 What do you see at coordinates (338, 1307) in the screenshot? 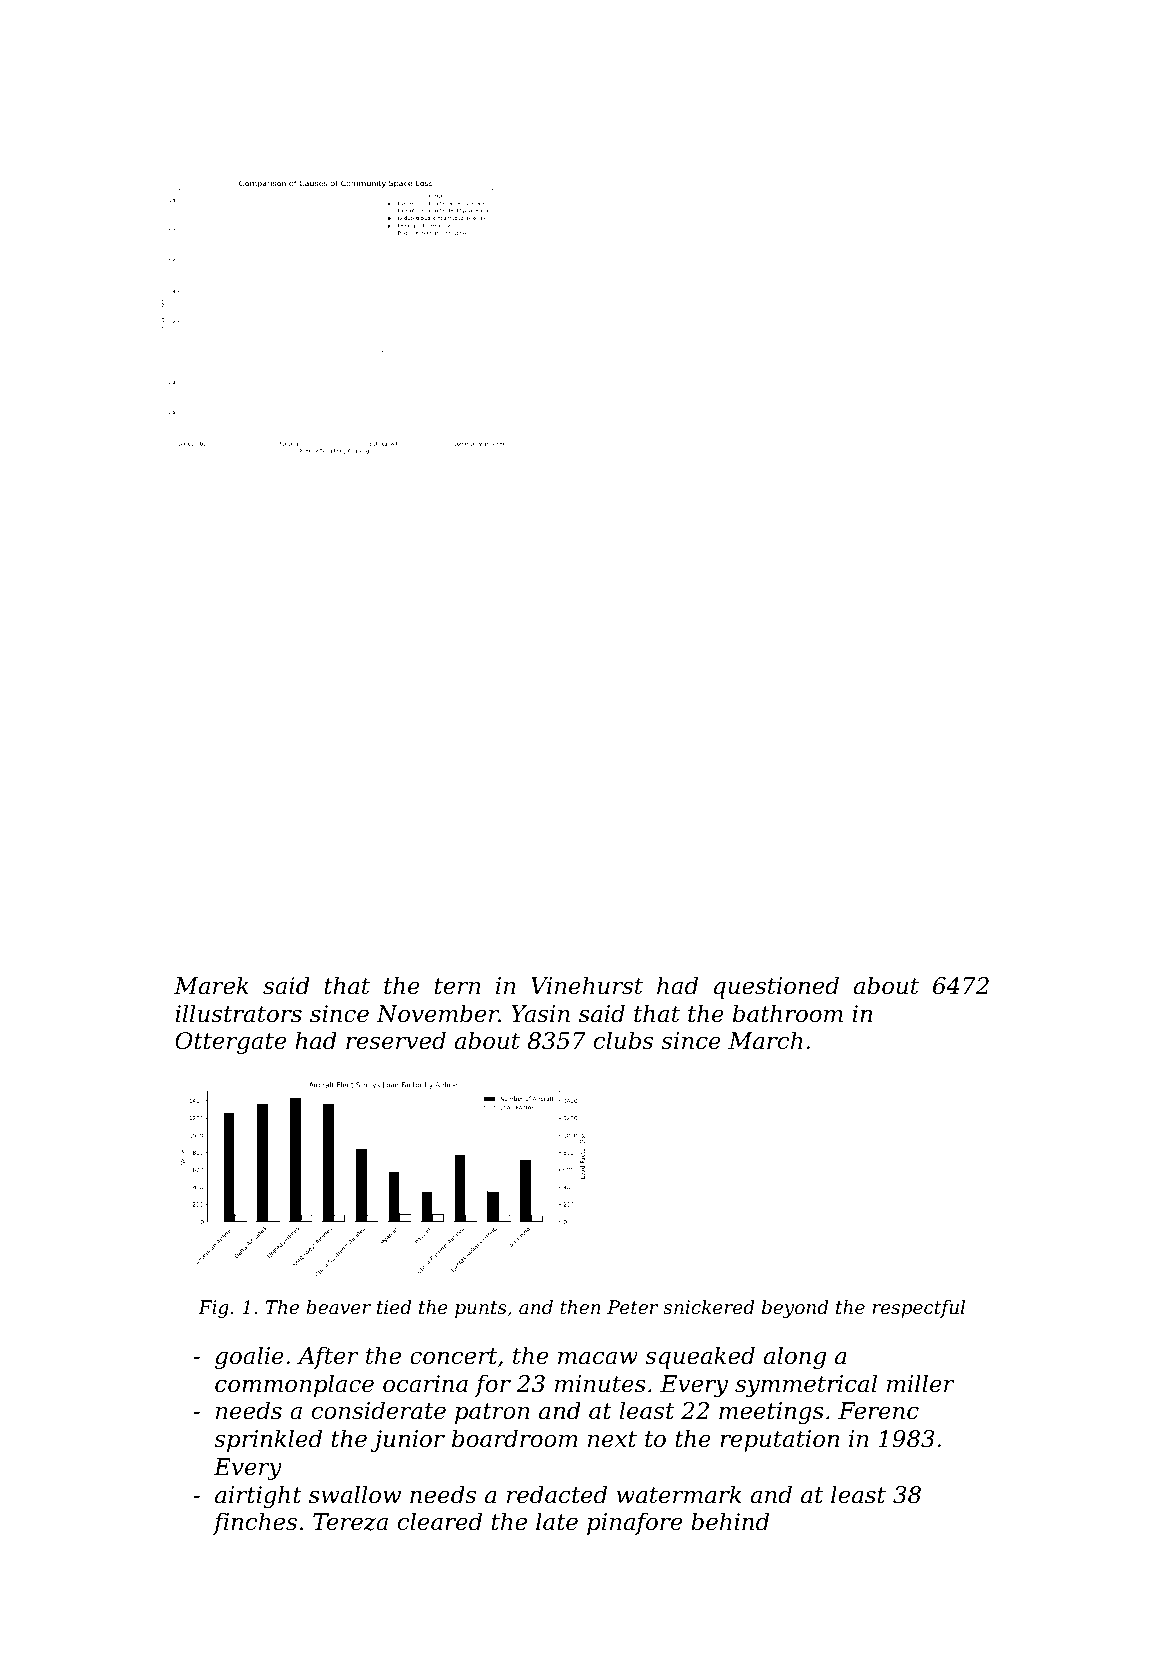
I see `beaver` at bounding box center [338, 1307].
